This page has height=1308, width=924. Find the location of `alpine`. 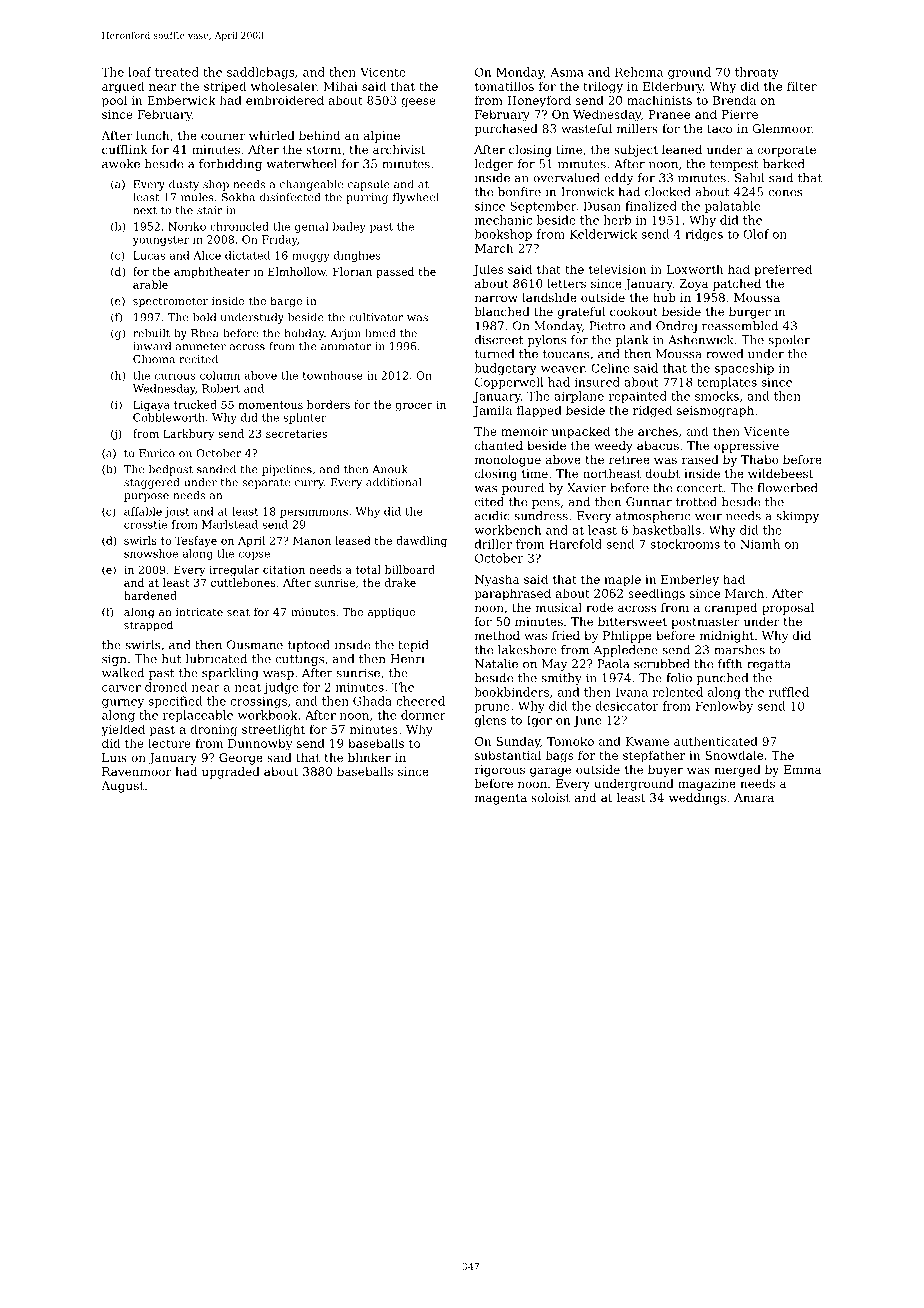

alpine is located at coordinates (382, 137).
